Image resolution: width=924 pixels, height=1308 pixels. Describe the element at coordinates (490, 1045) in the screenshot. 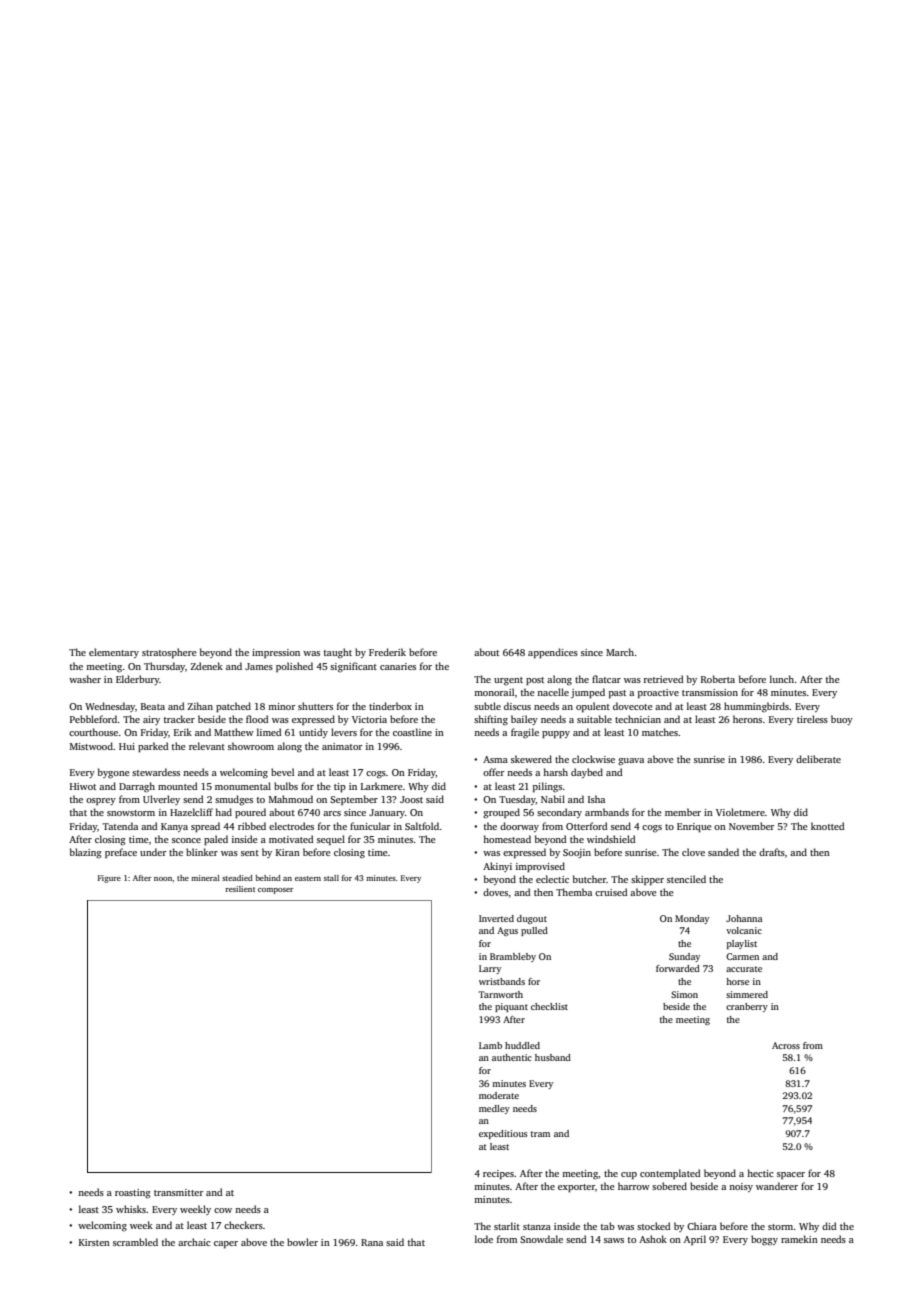

I see `Lamb` at that location.
